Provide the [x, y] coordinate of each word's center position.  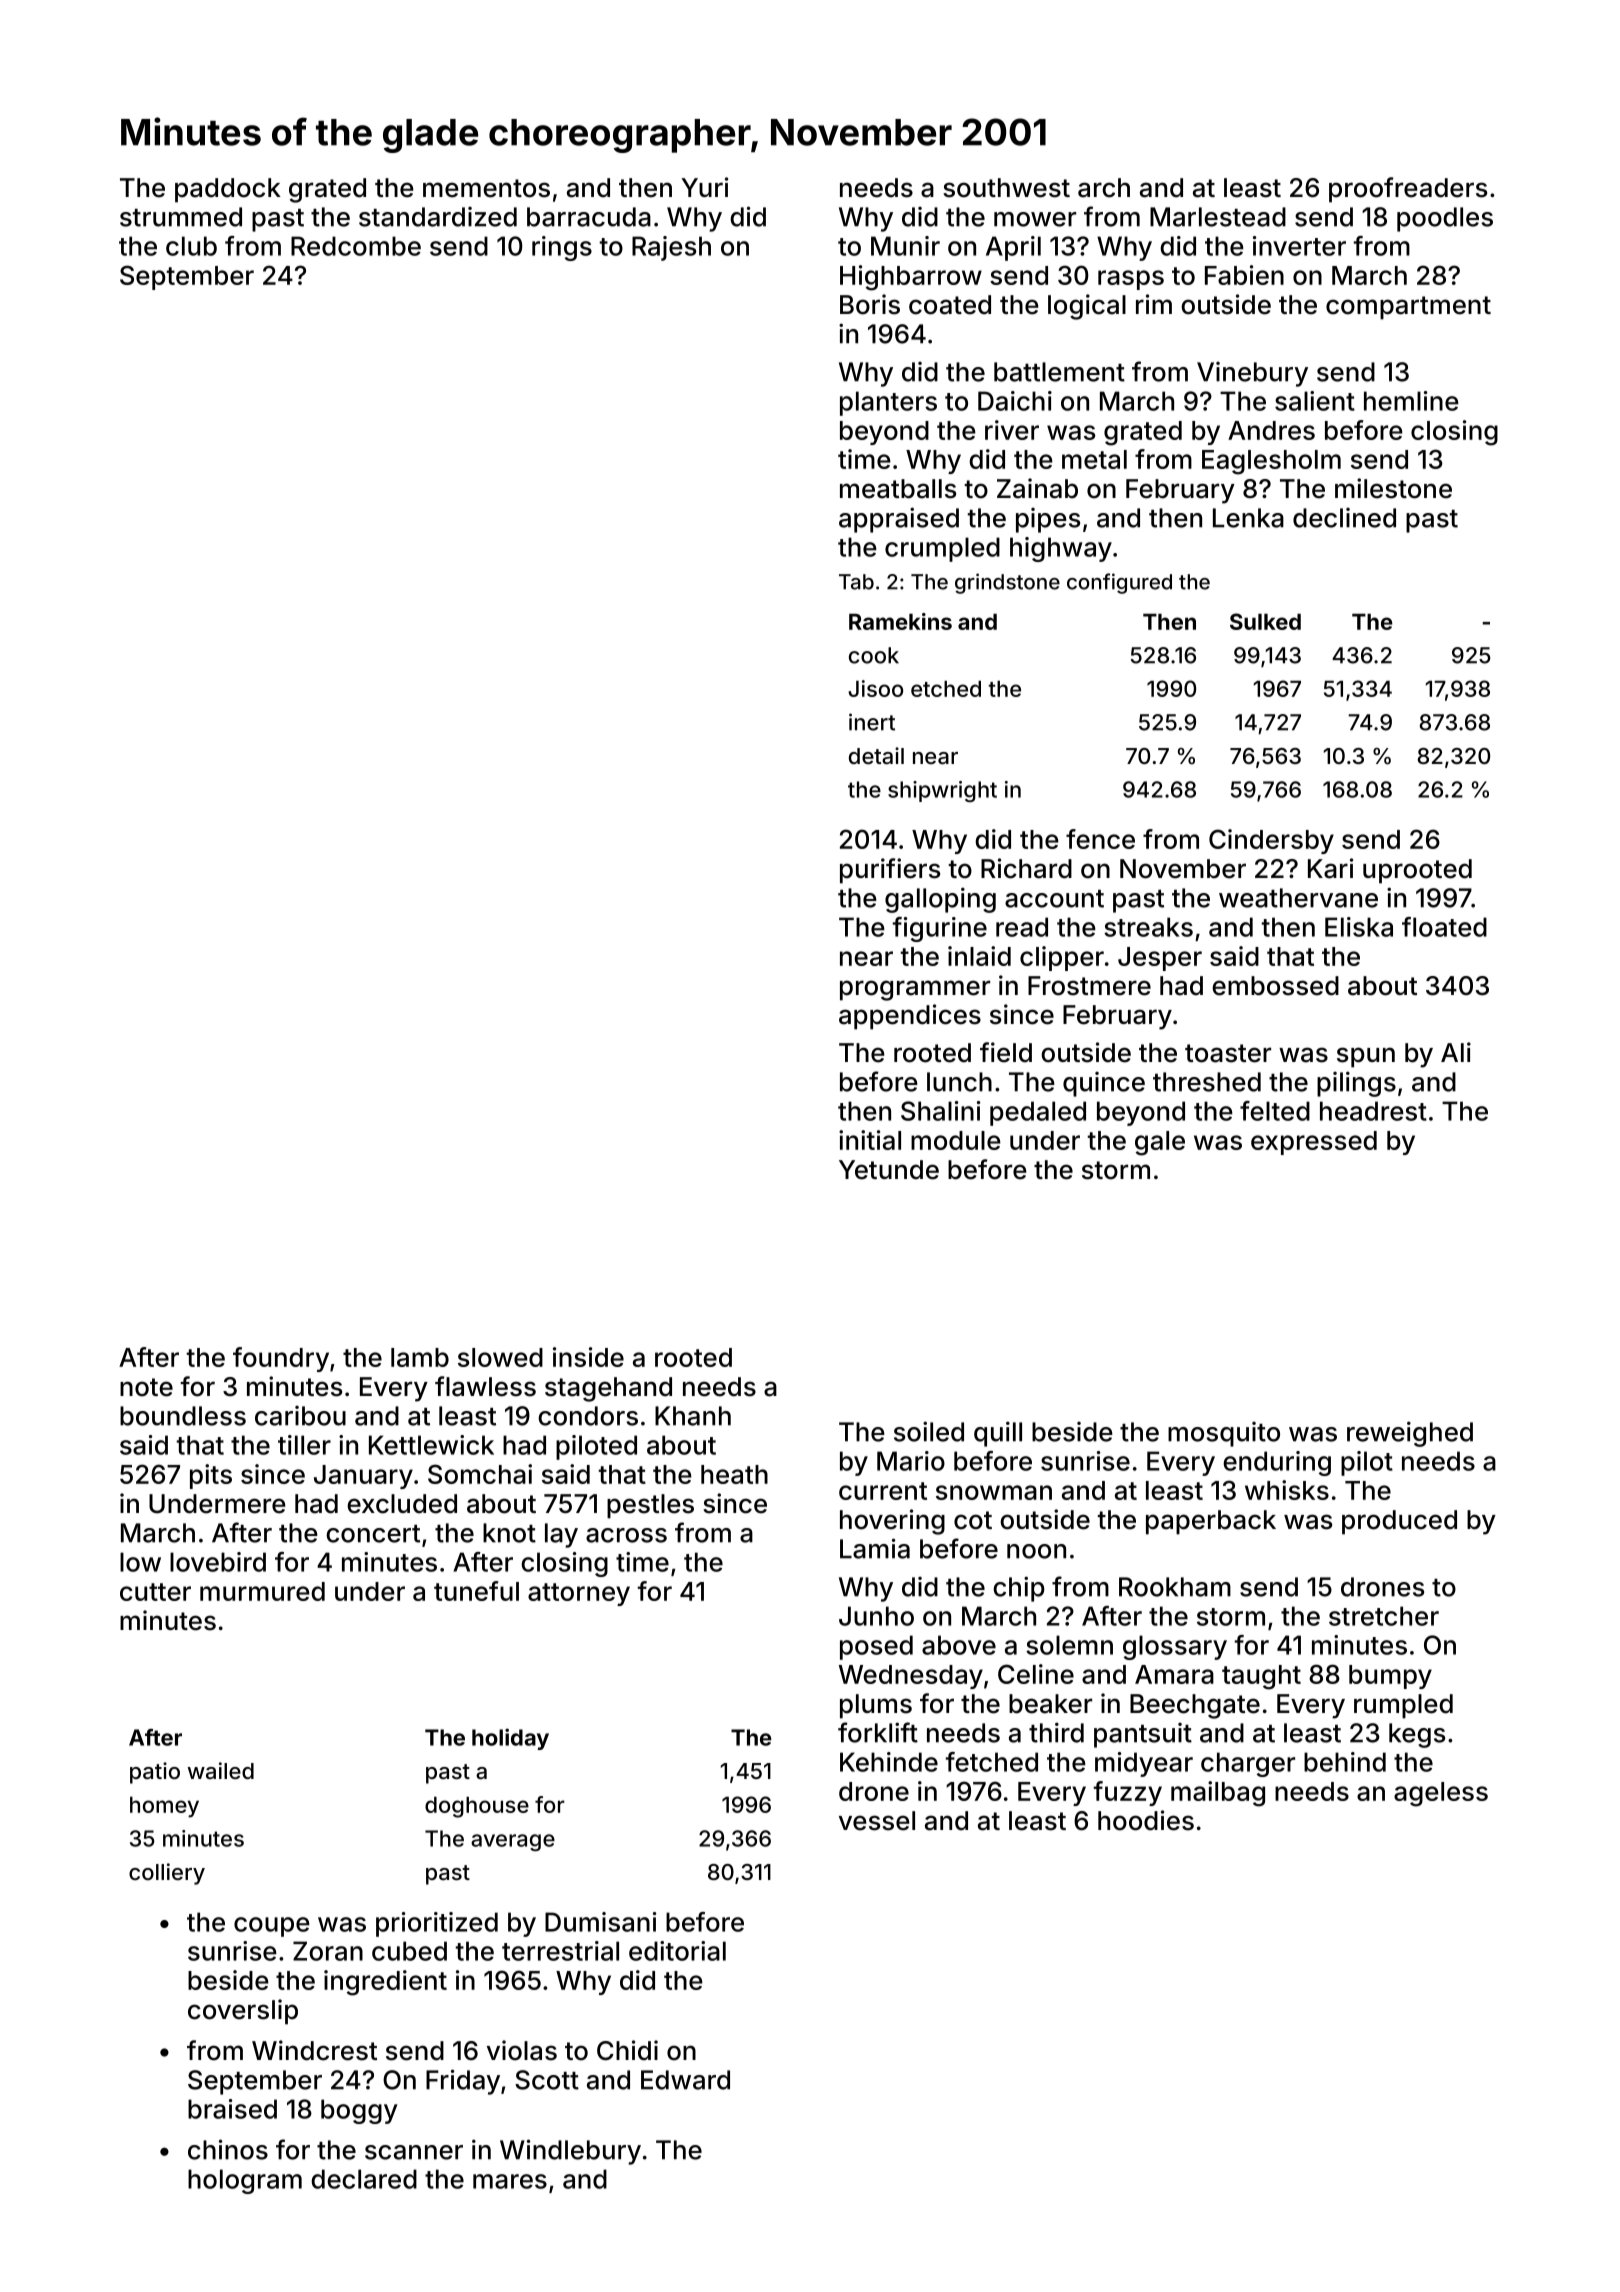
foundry [281, 1359]
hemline [1411, 401]
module [956, 1140]
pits [211, 1476]
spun [1366, 1057]
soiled [929, 1431]
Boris [870, 304]
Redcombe [356, 246]
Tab [856, 582]
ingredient [385, 1983]
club [191, 246]
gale [1160, 1143]
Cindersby [1271, 841]
